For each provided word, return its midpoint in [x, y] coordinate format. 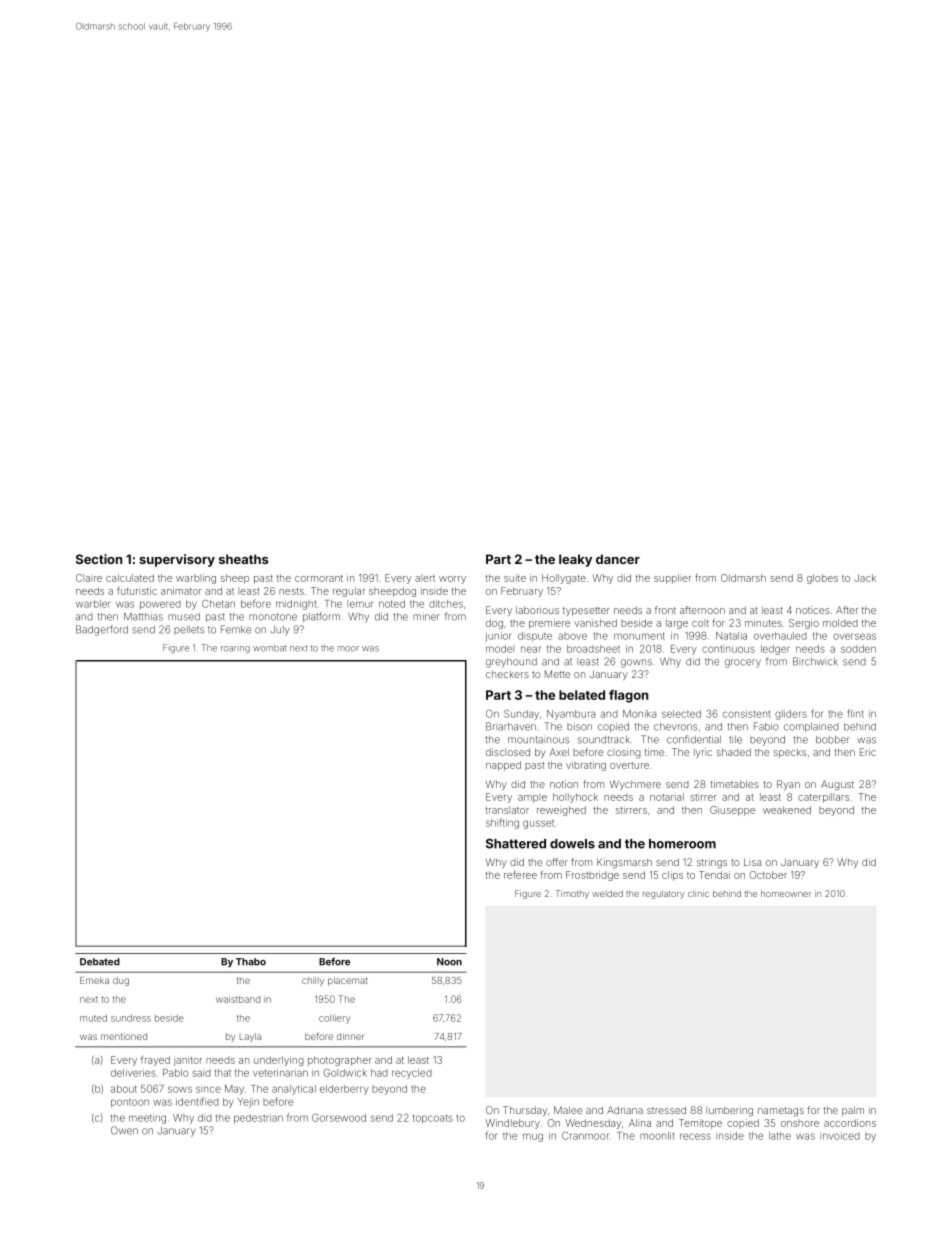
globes [822, 579]
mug [533, 1137]
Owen [124, 1130]
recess [695, 1136]
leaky [575, 560]
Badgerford [102, 630]
